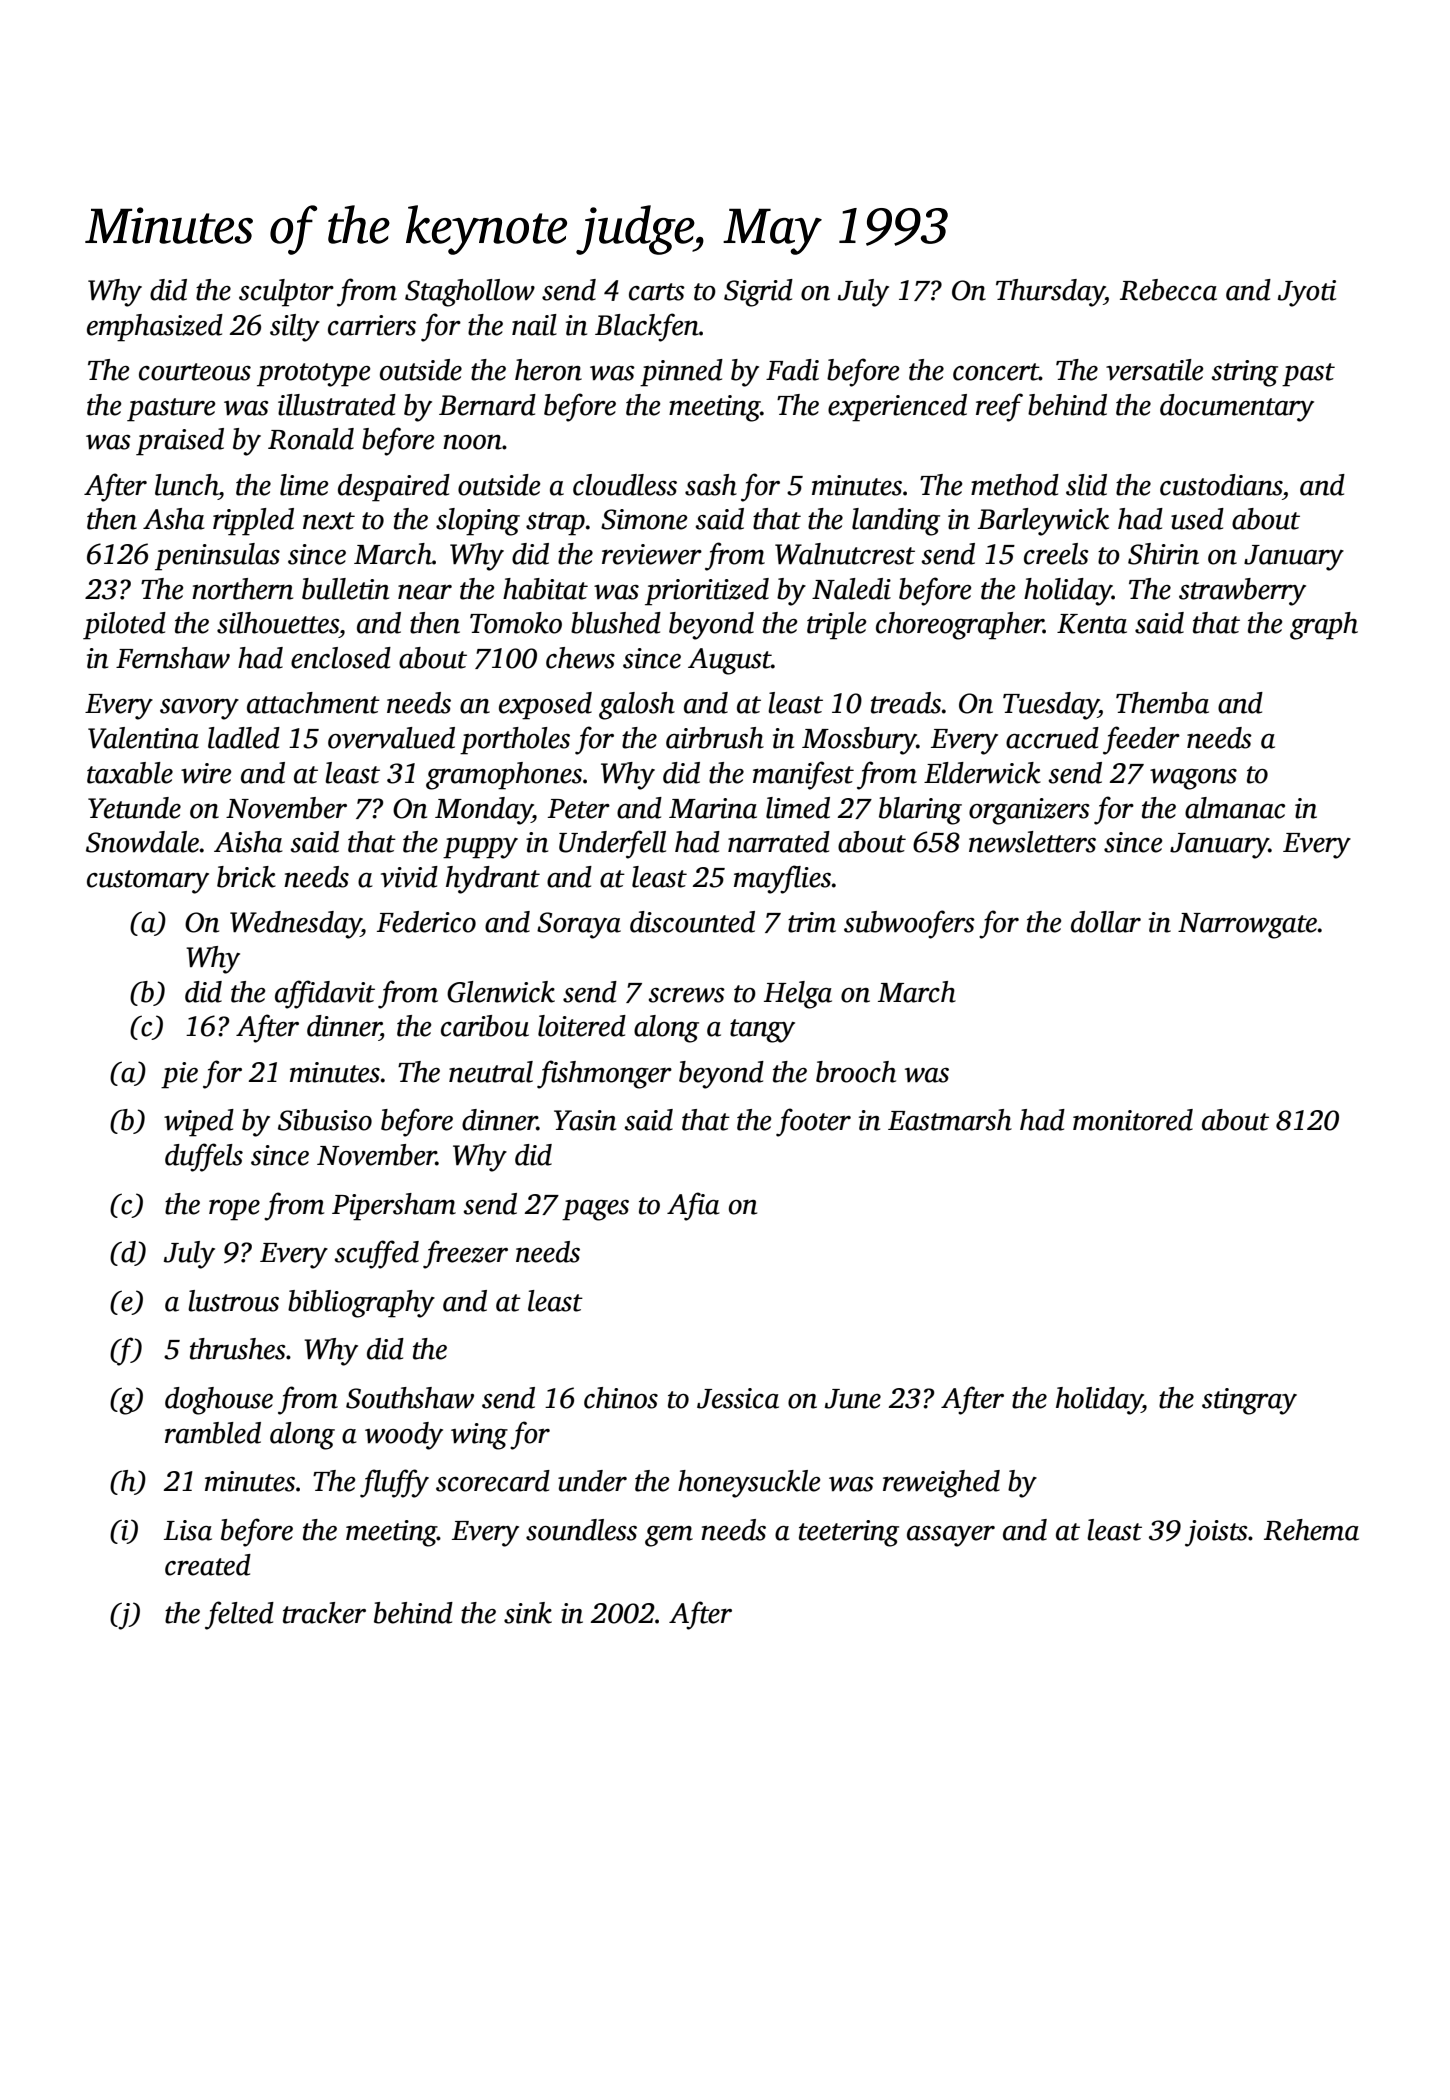 The image size is (1450, 2100). What do you see at coordinates (693, 1206) in the page?
I see `Afia` at bounding box center [693, 1206].
